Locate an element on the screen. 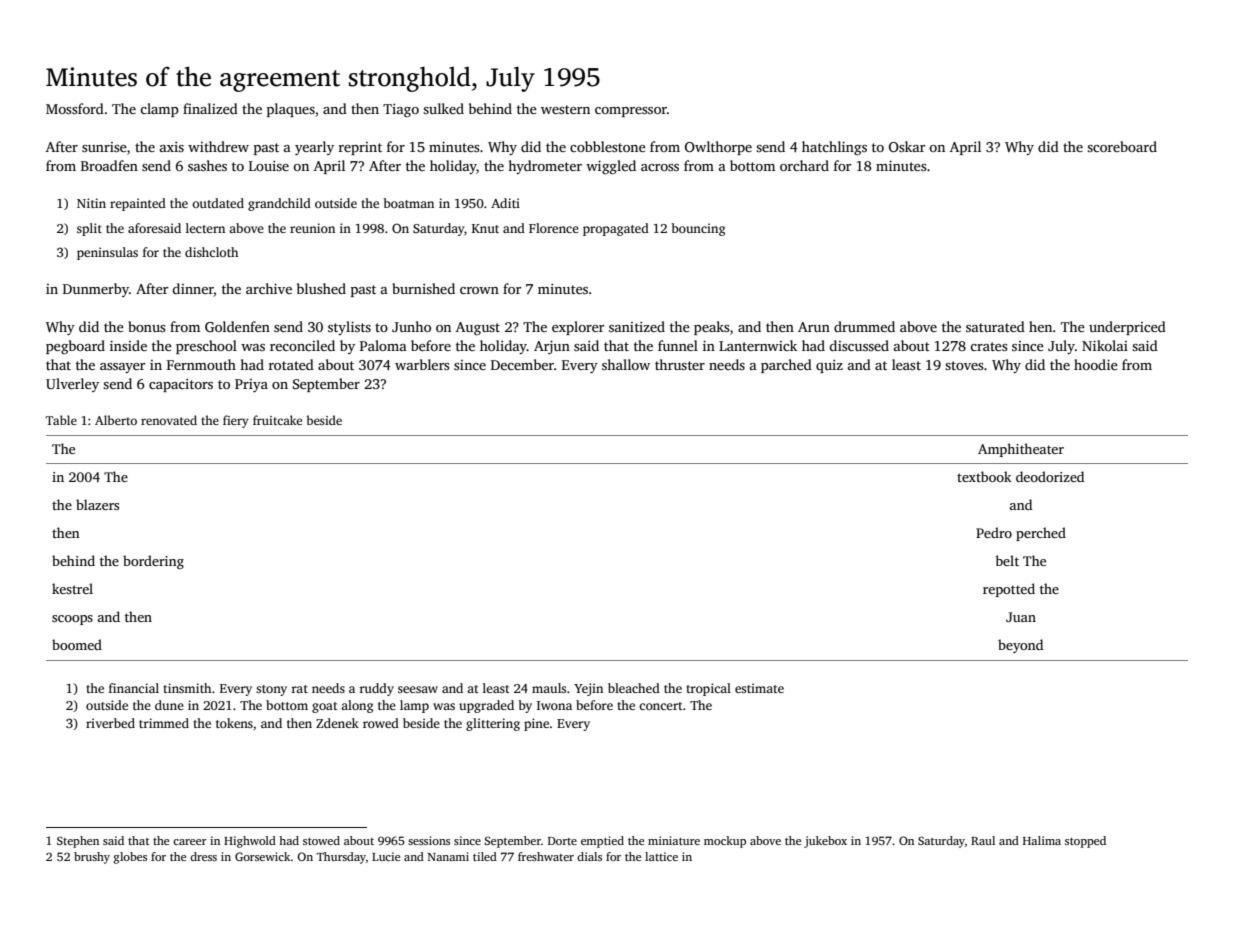  bordering is located at coordinates (153, 562).
